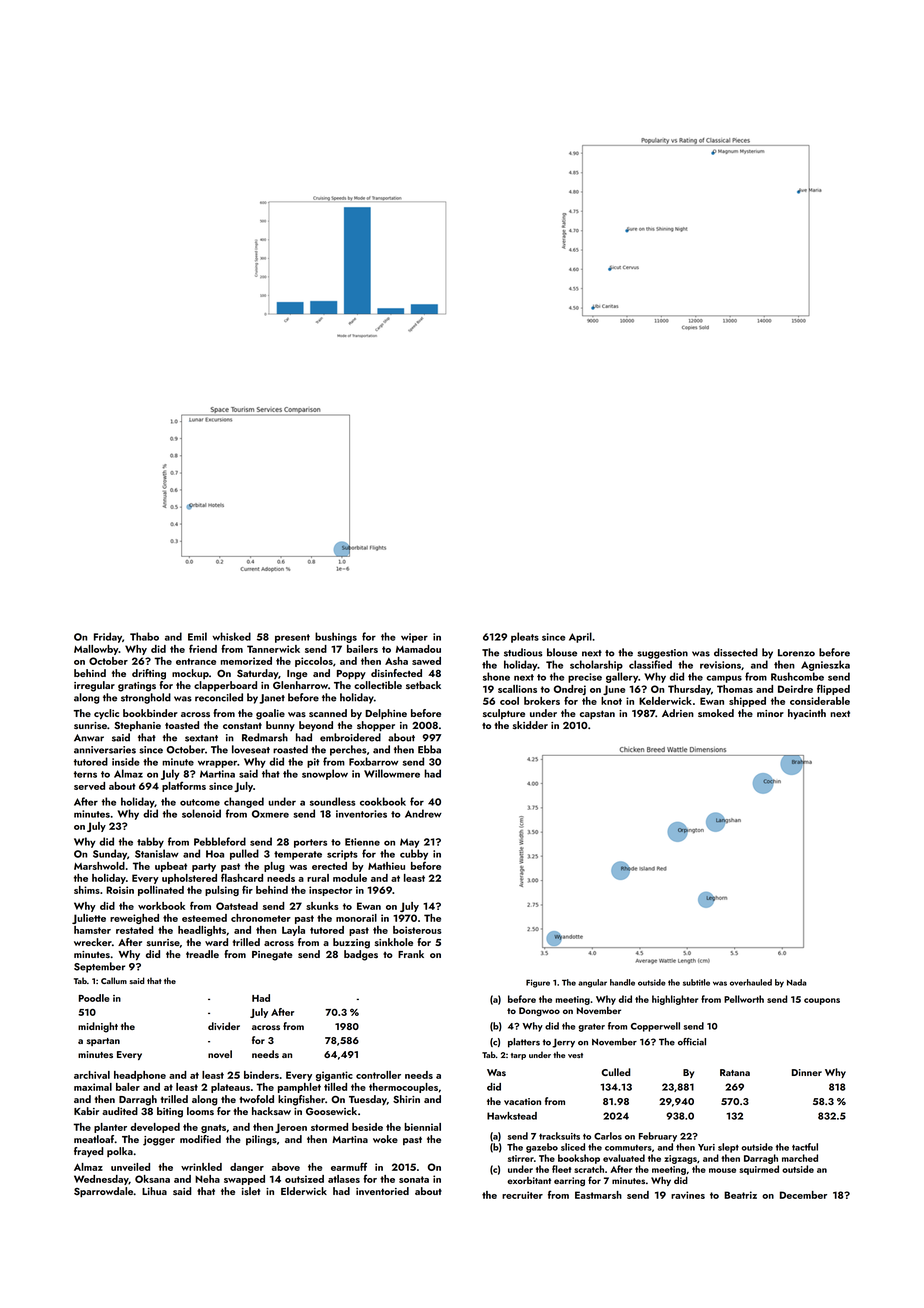 This document has height=1308, width=924. Describe the element at coordinates (575, 1055) in the document. I see `vest` at that location.
